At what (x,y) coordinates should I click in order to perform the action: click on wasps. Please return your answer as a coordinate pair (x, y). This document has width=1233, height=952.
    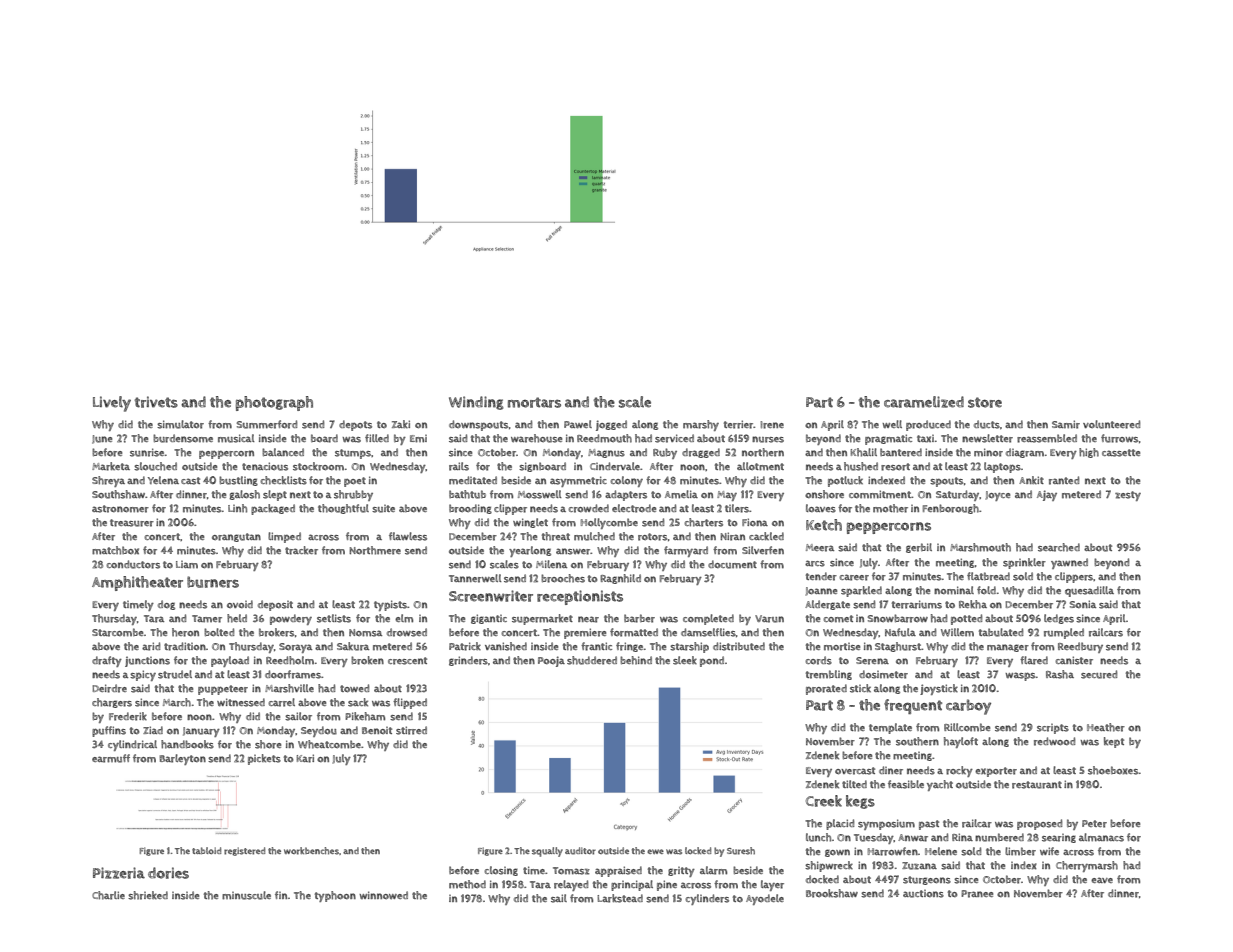
    Looking at the image, I should click on (1020, 676).
